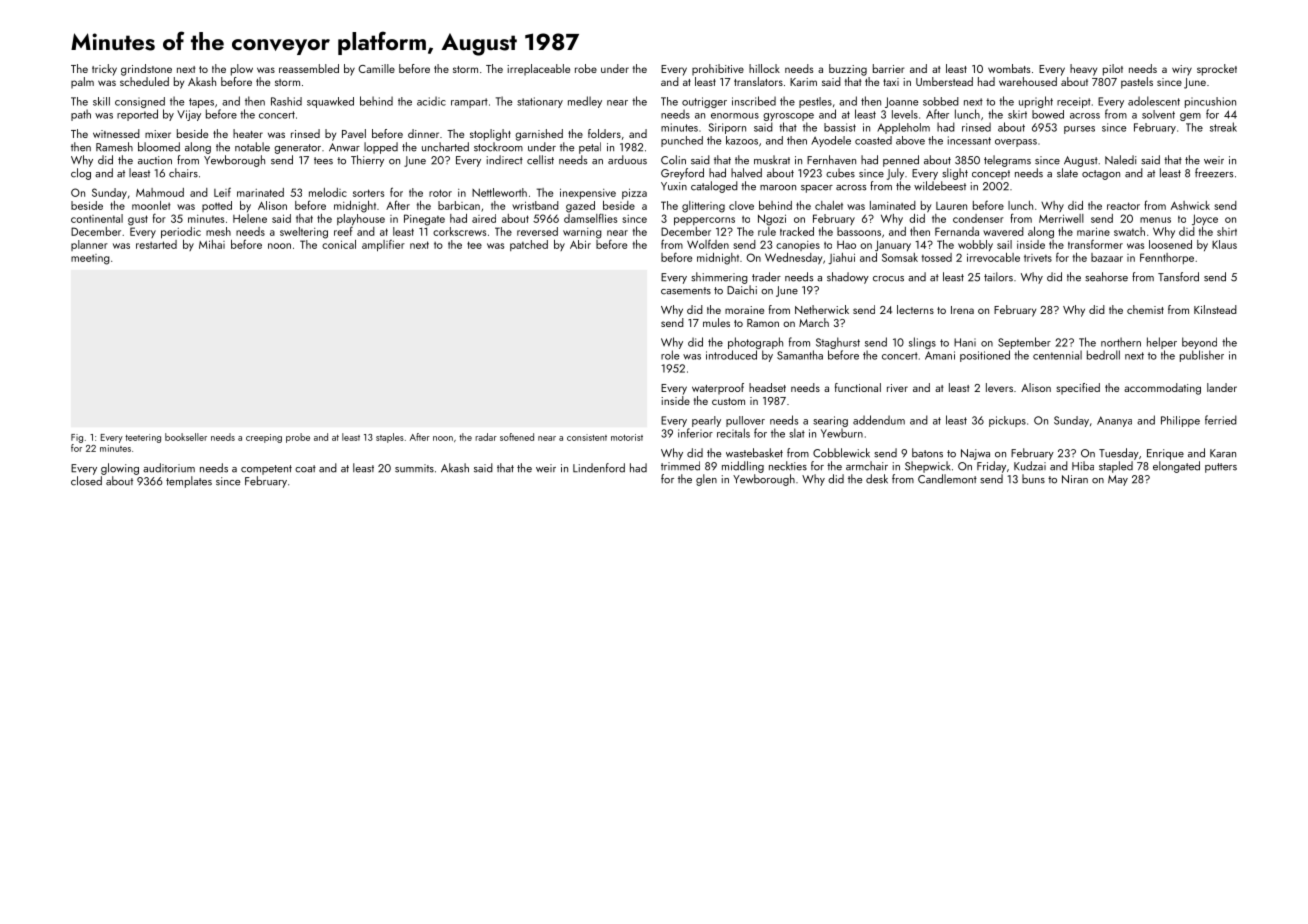 This document has width=1308, height=924. I want to click on meeting, so click(90, 259).
